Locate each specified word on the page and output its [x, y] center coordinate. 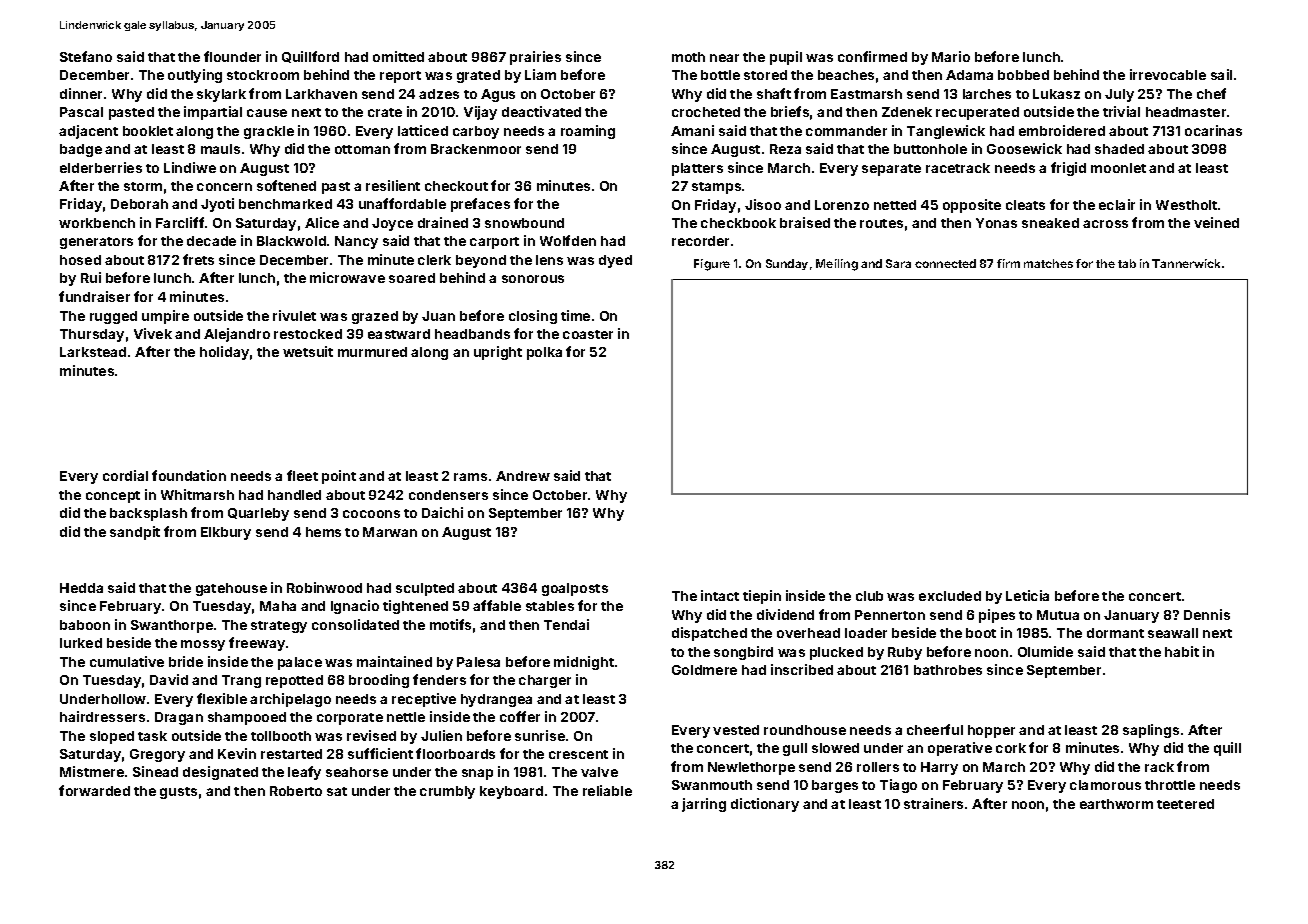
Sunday [787, 264]
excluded [950, 596]
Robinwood [324, 587]
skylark [221, 95]
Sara [898, 263]
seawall [1173, 633]
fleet [302, 475]
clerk [434, 260]
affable [497, 605]
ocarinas [1213, 130]
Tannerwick [1186, 263]
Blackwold [291, 241]
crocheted [706, 112]
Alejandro [237, 335]
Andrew [523, 476]
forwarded [94, 790]
